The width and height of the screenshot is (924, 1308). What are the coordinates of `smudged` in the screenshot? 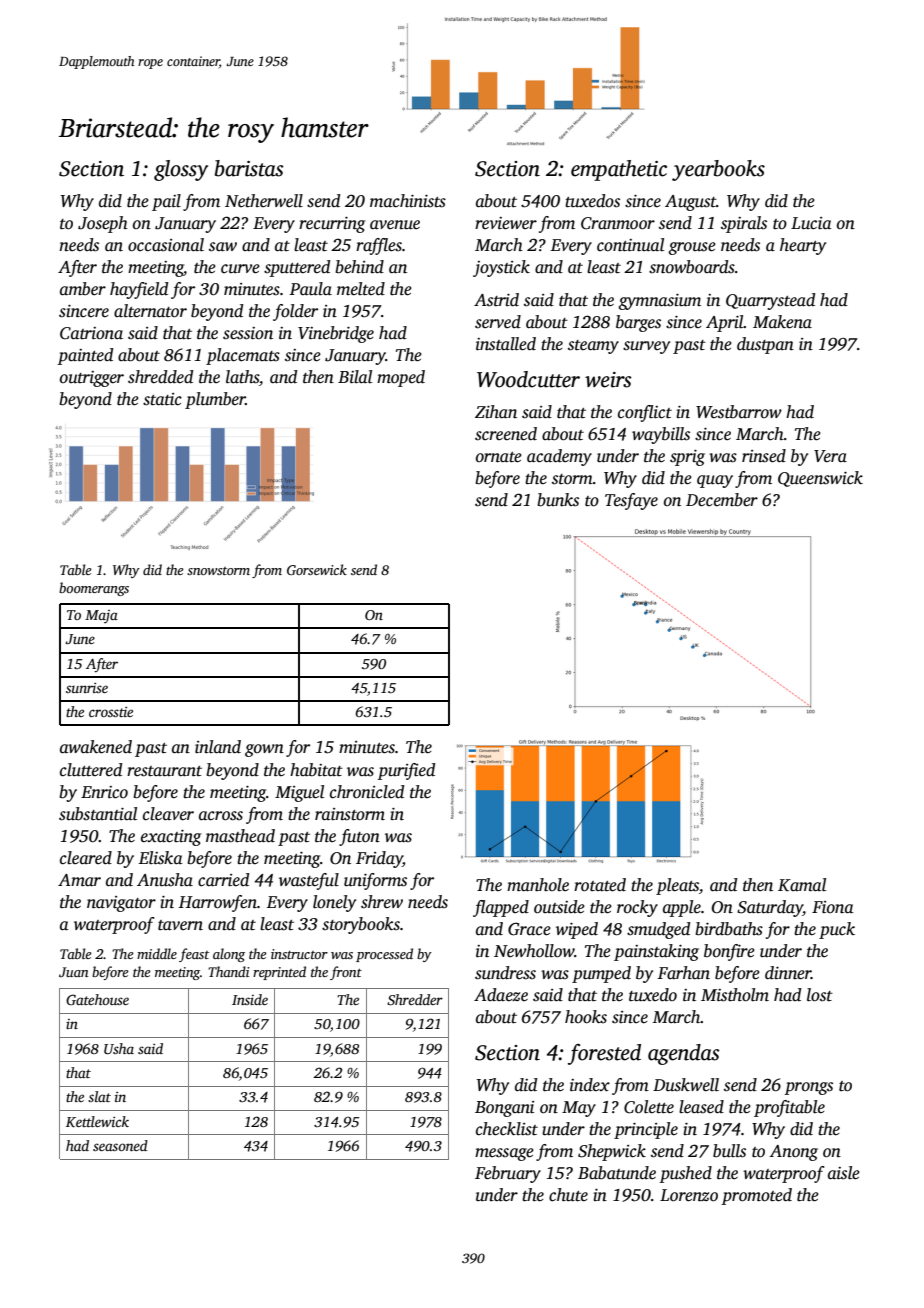 It's located at (658, 930).
